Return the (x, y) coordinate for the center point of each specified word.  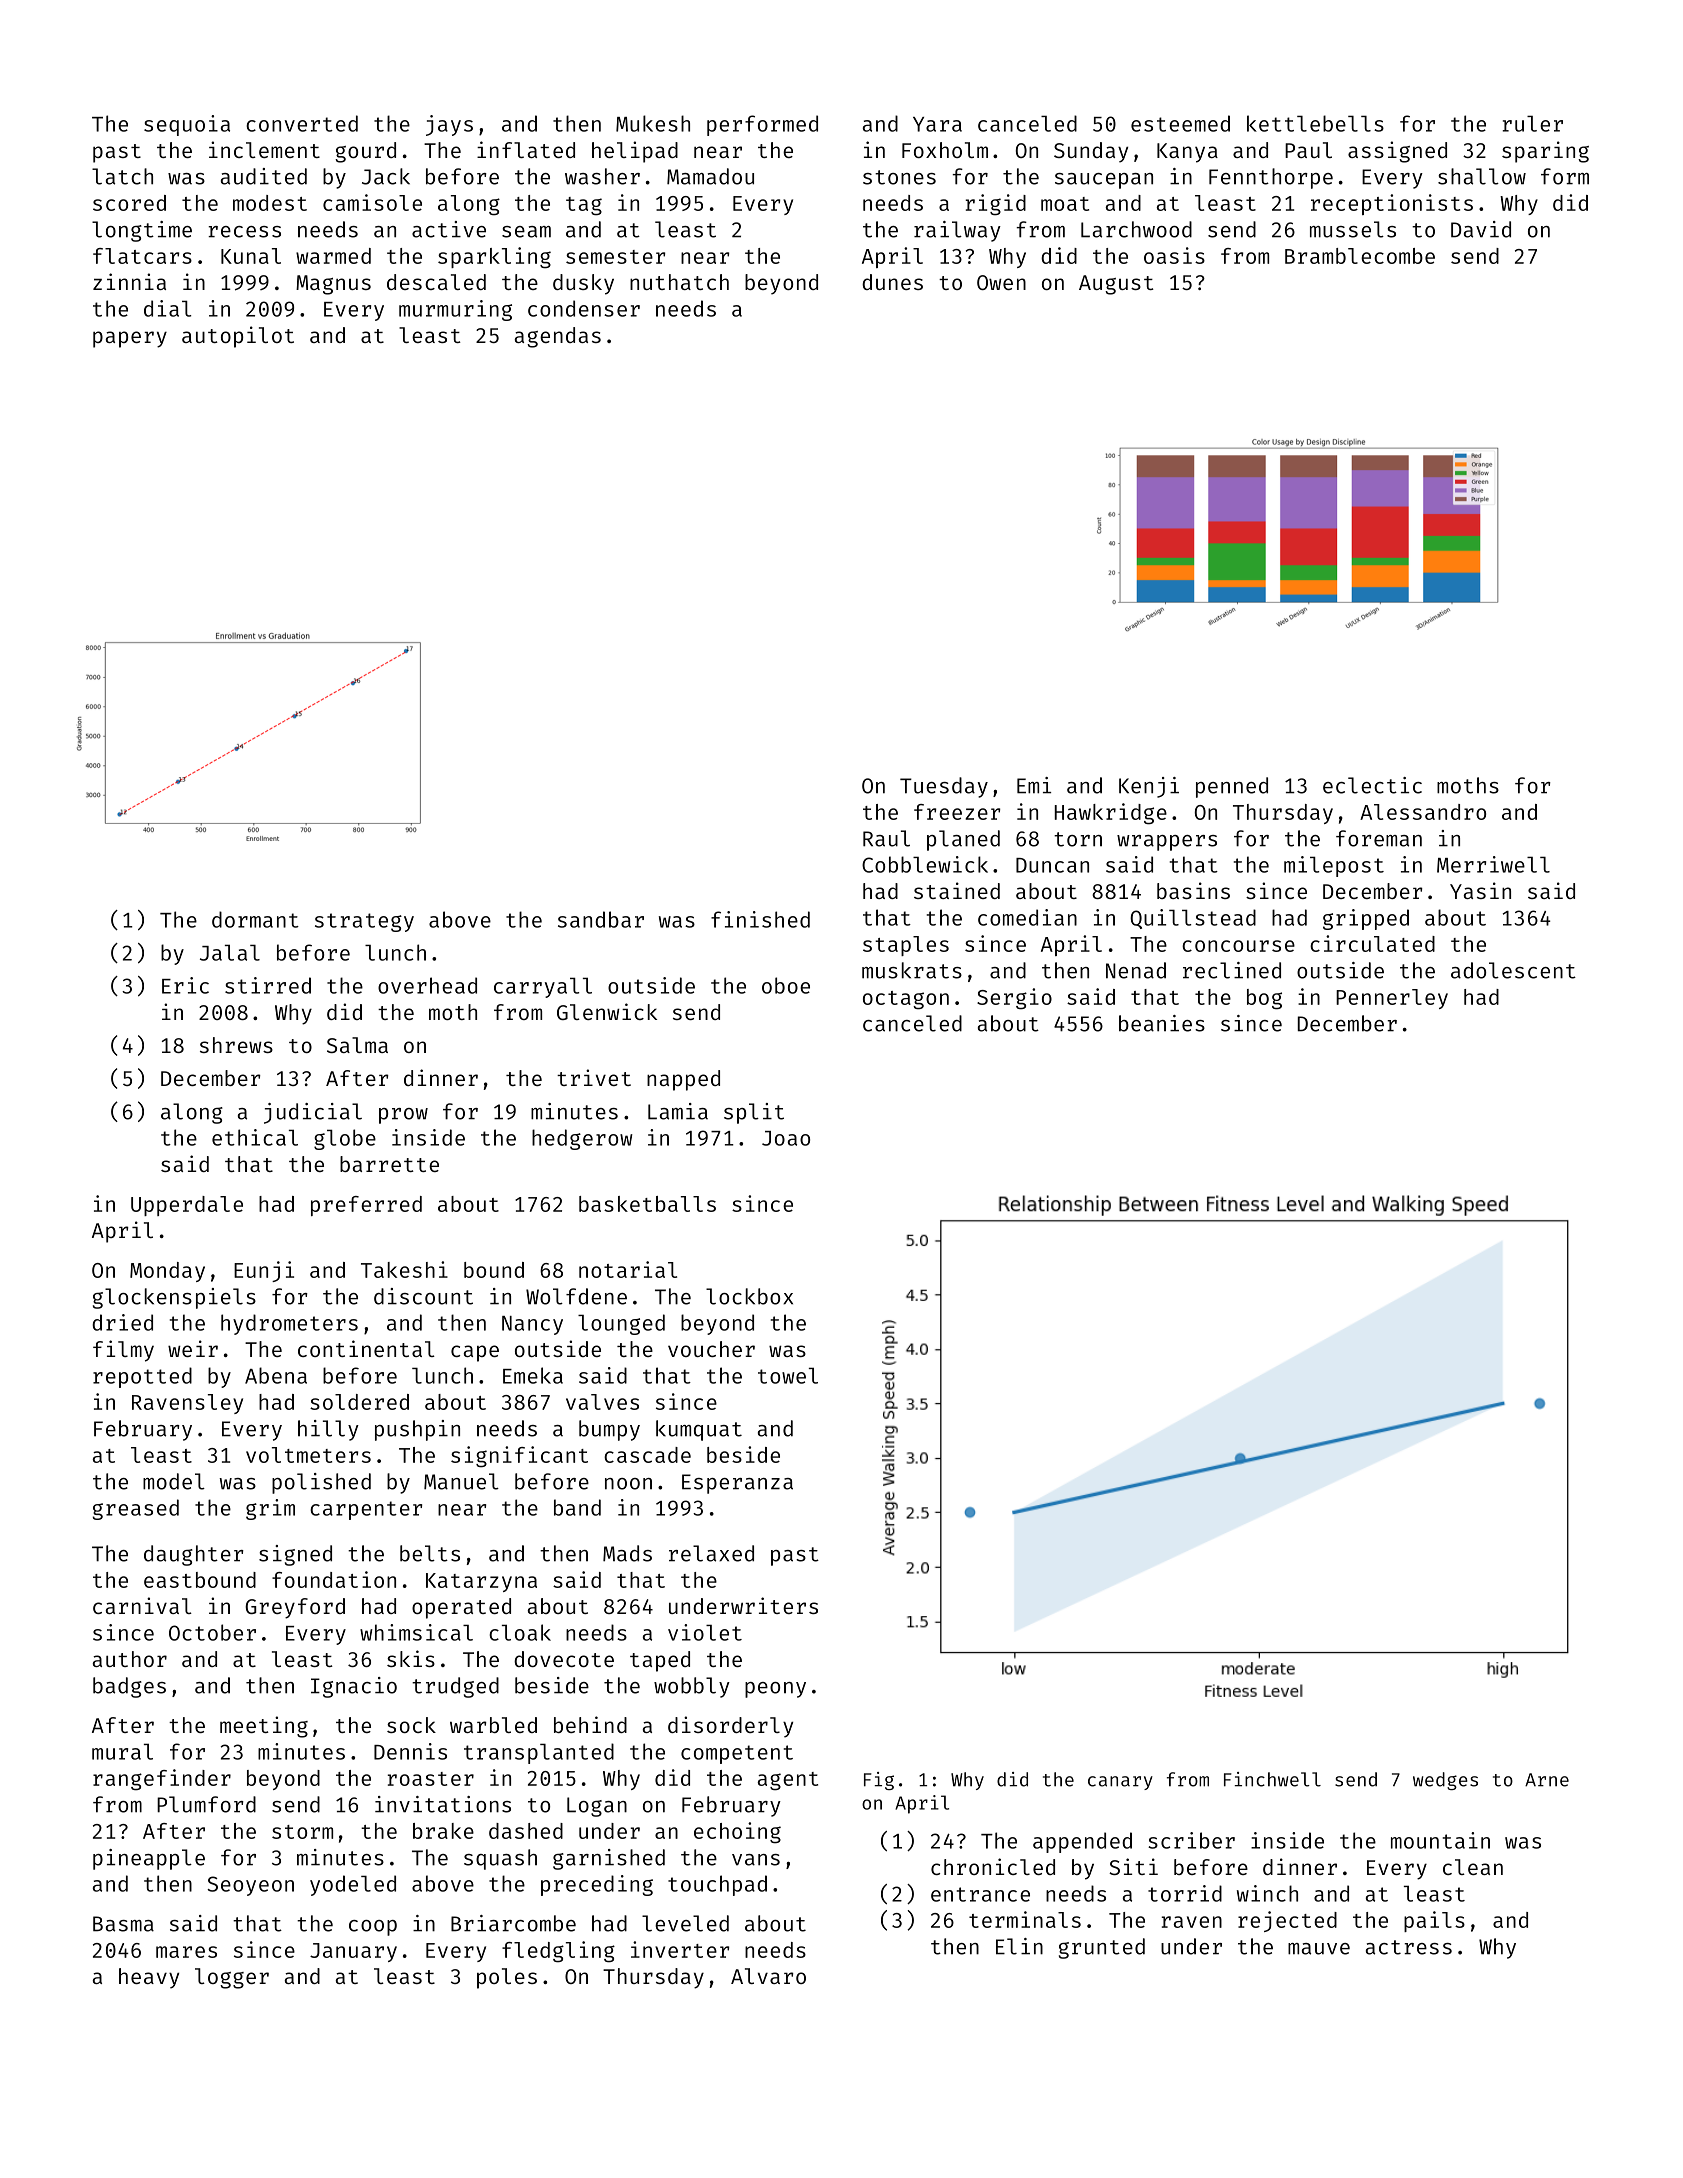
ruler (1533, 123)
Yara (937, 124)
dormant (255, 919)
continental (366, 1348)
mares (186, 1952)
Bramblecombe (1360, 256)
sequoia (187, 125)
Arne (1547, 1780)
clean (1473, 1867)
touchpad (717, 1885)
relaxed (711, 1553)
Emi (1034, 785)
